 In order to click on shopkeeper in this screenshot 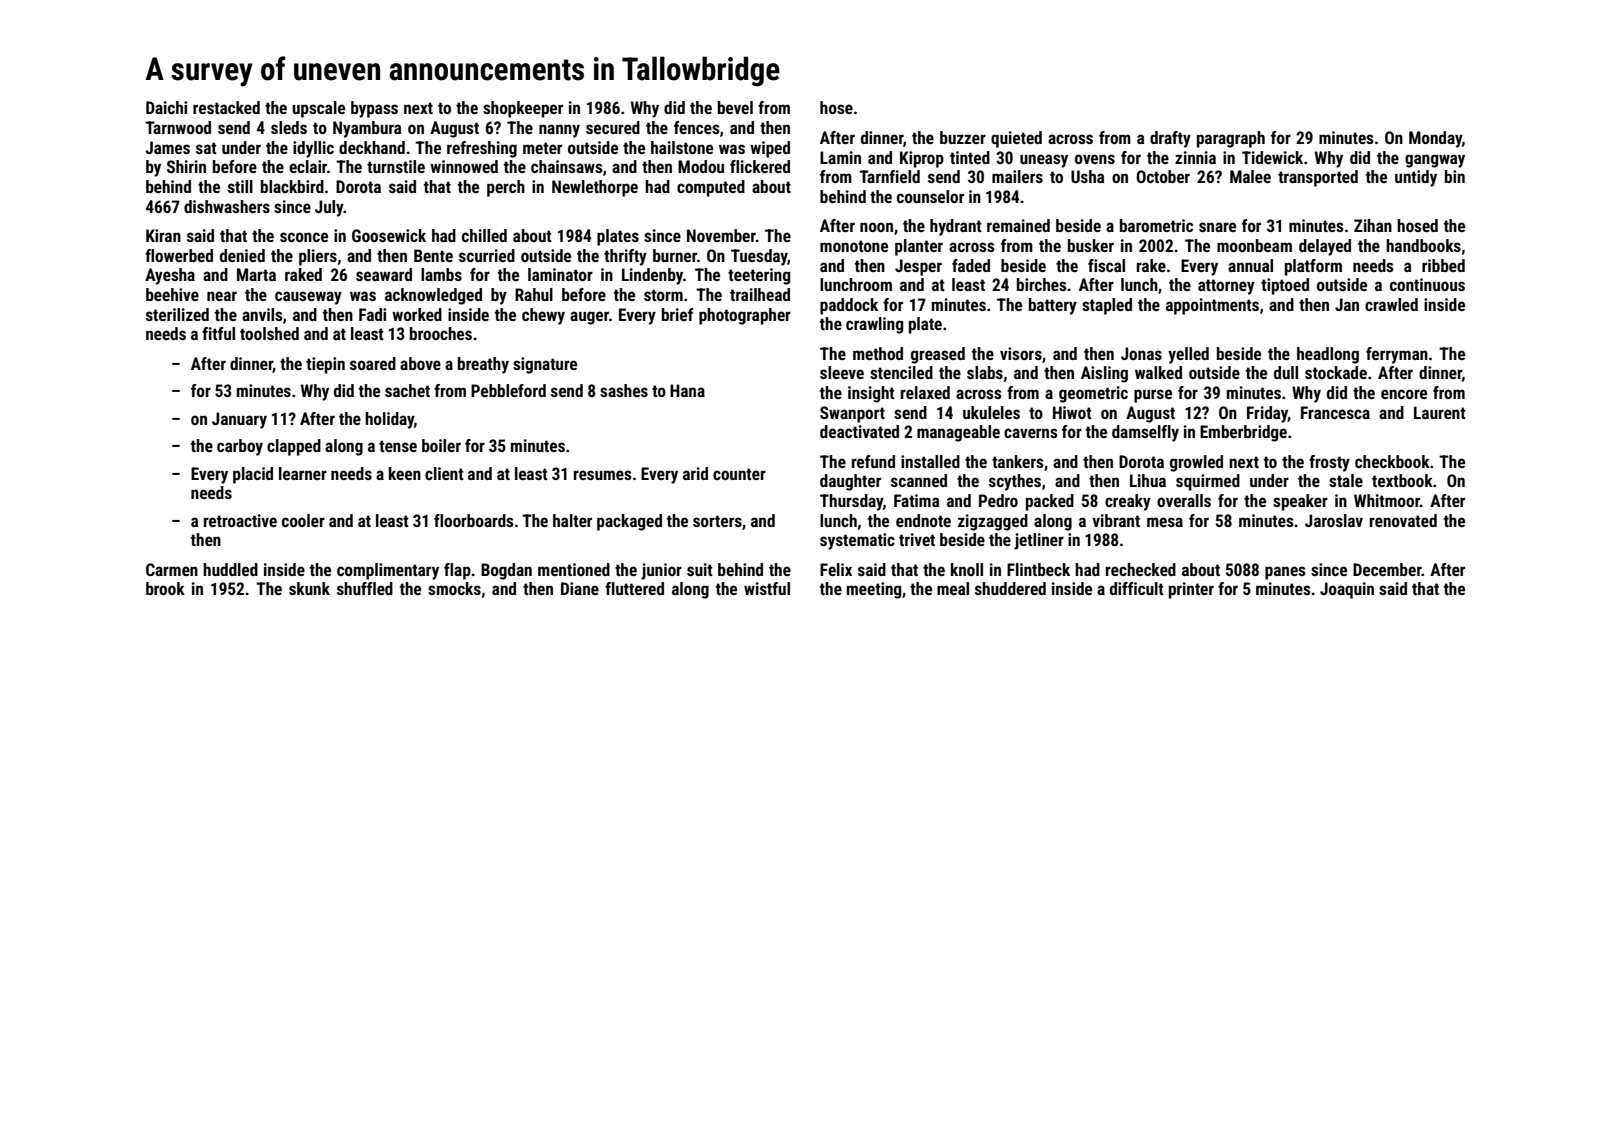, I will do `click(523, 109)`.
